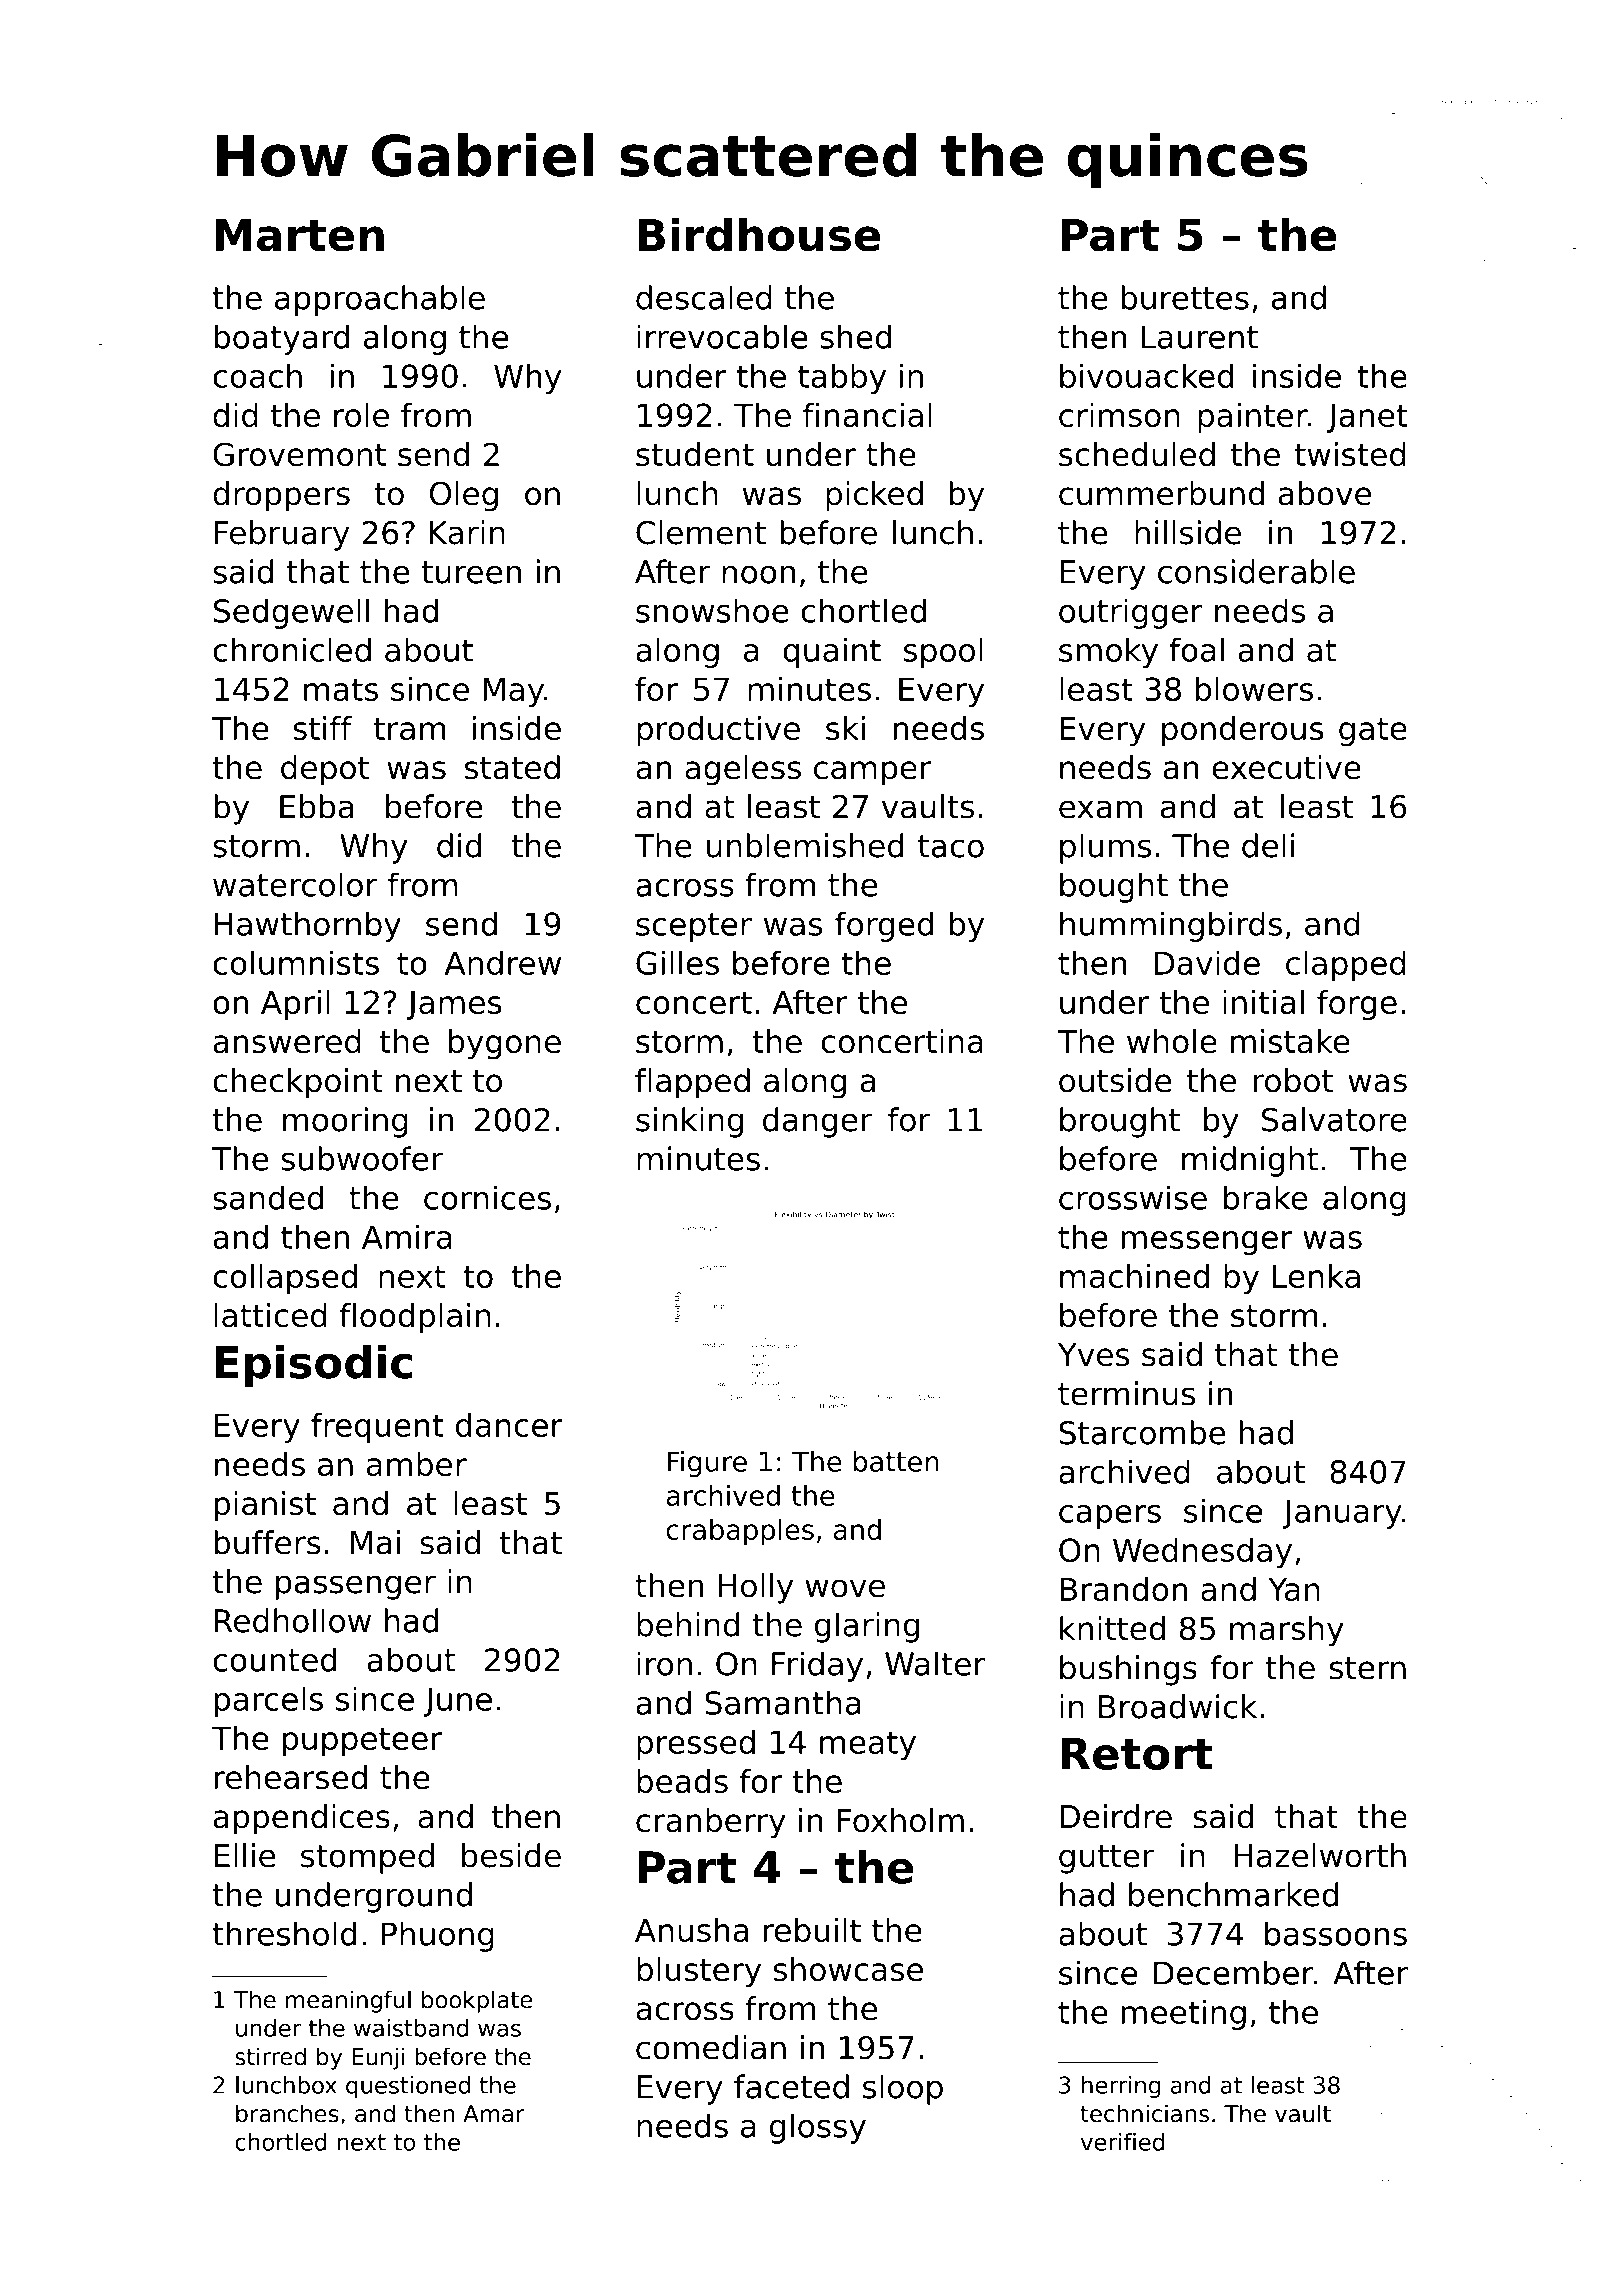 This image has width=1620, height=2292. What do you see at coordinates (1367, 418) in the image?
I see `Janet` at bounding box center [1367, 418].
